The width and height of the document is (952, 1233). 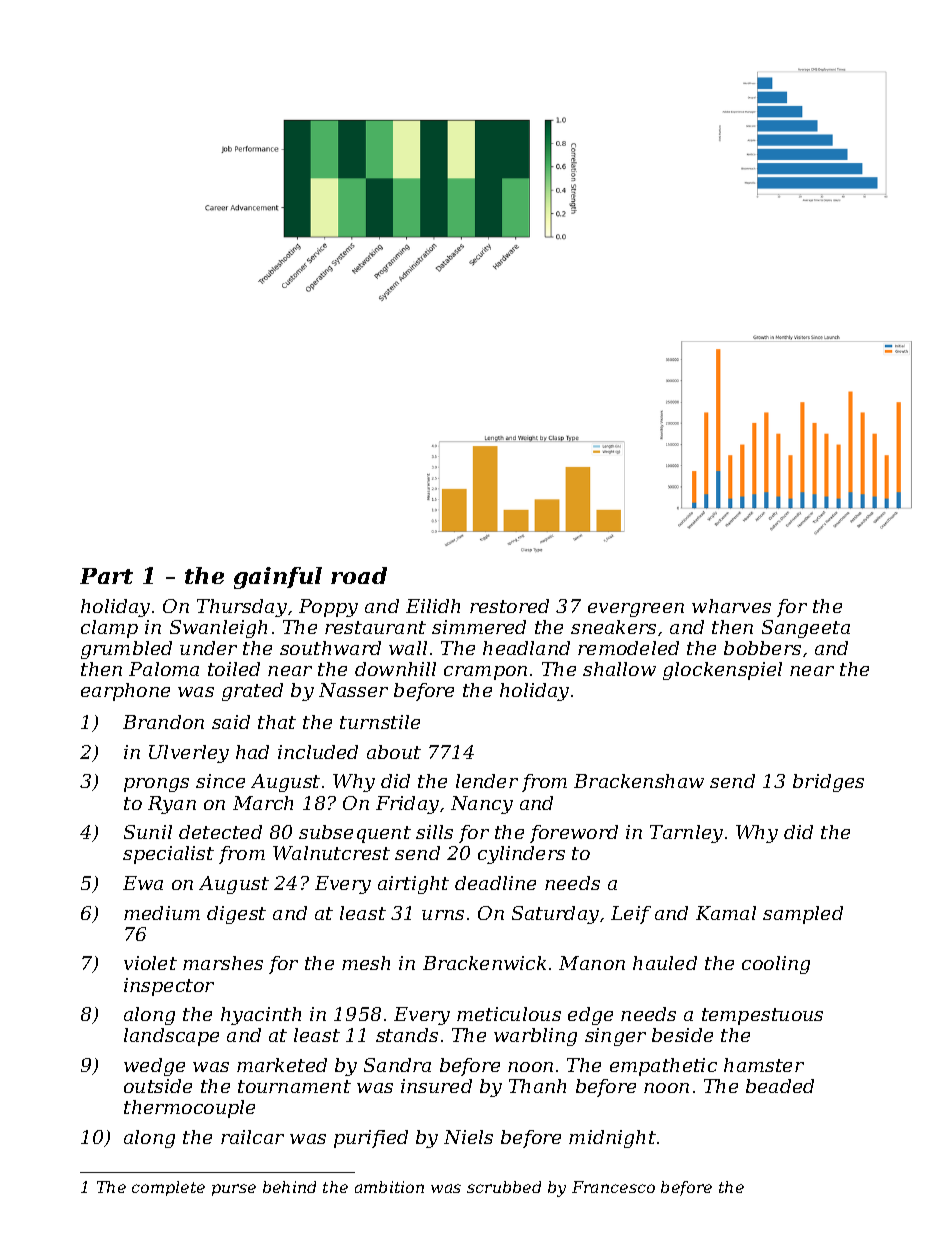 I want to click on Brackenwick, so click(x=484, y=963).
